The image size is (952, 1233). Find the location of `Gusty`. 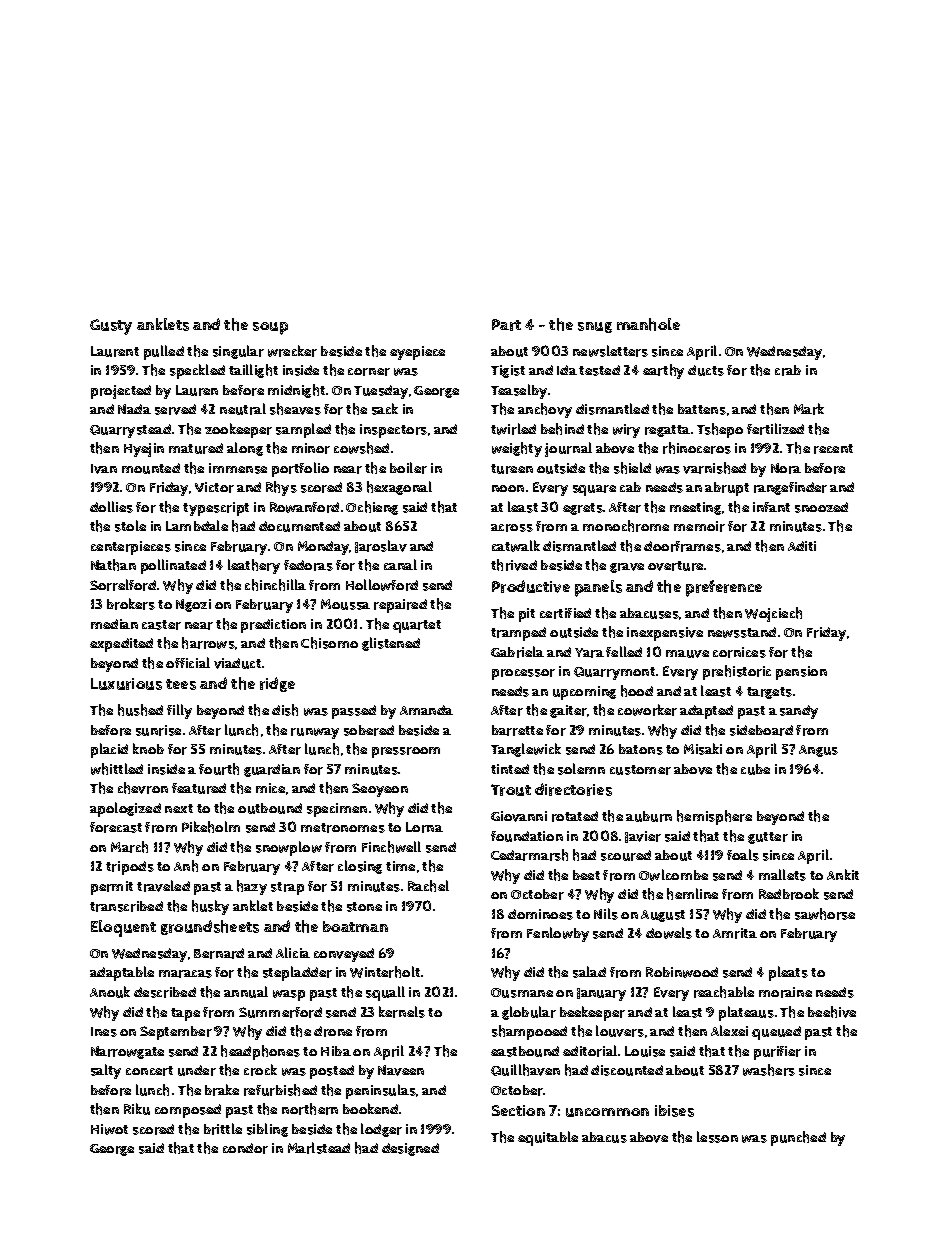

Gusty is located at coordinates (111, 327).
